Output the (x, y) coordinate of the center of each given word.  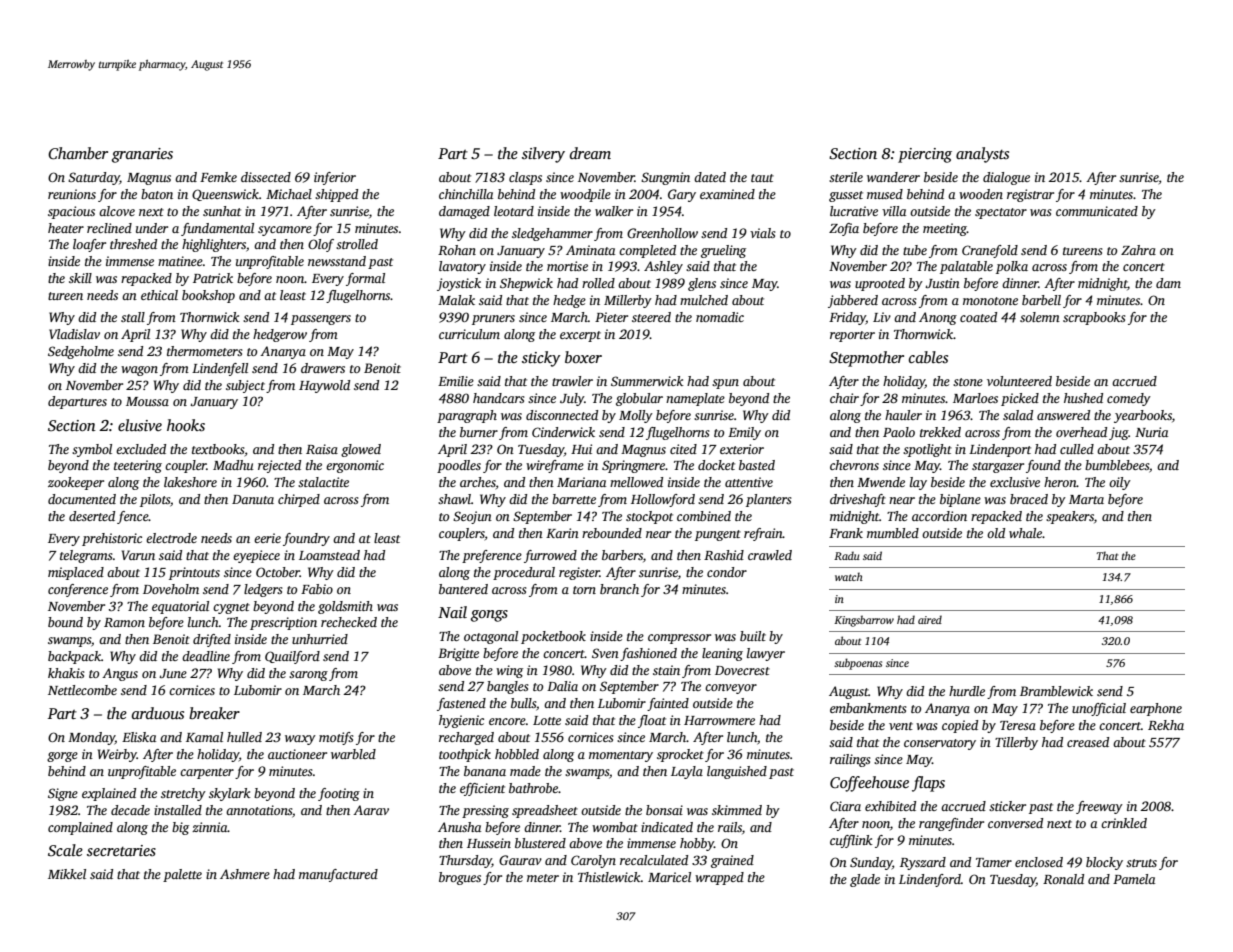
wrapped (719, 878)
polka (1012, 267)
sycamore (285, 231)
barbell (1041, 300)
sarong (308, 676)
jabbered (853, 301)
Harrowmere (719, 720)
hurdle (967, 691)
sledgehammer (552, 234)
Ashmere (245, 874)
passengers (321, 320)
